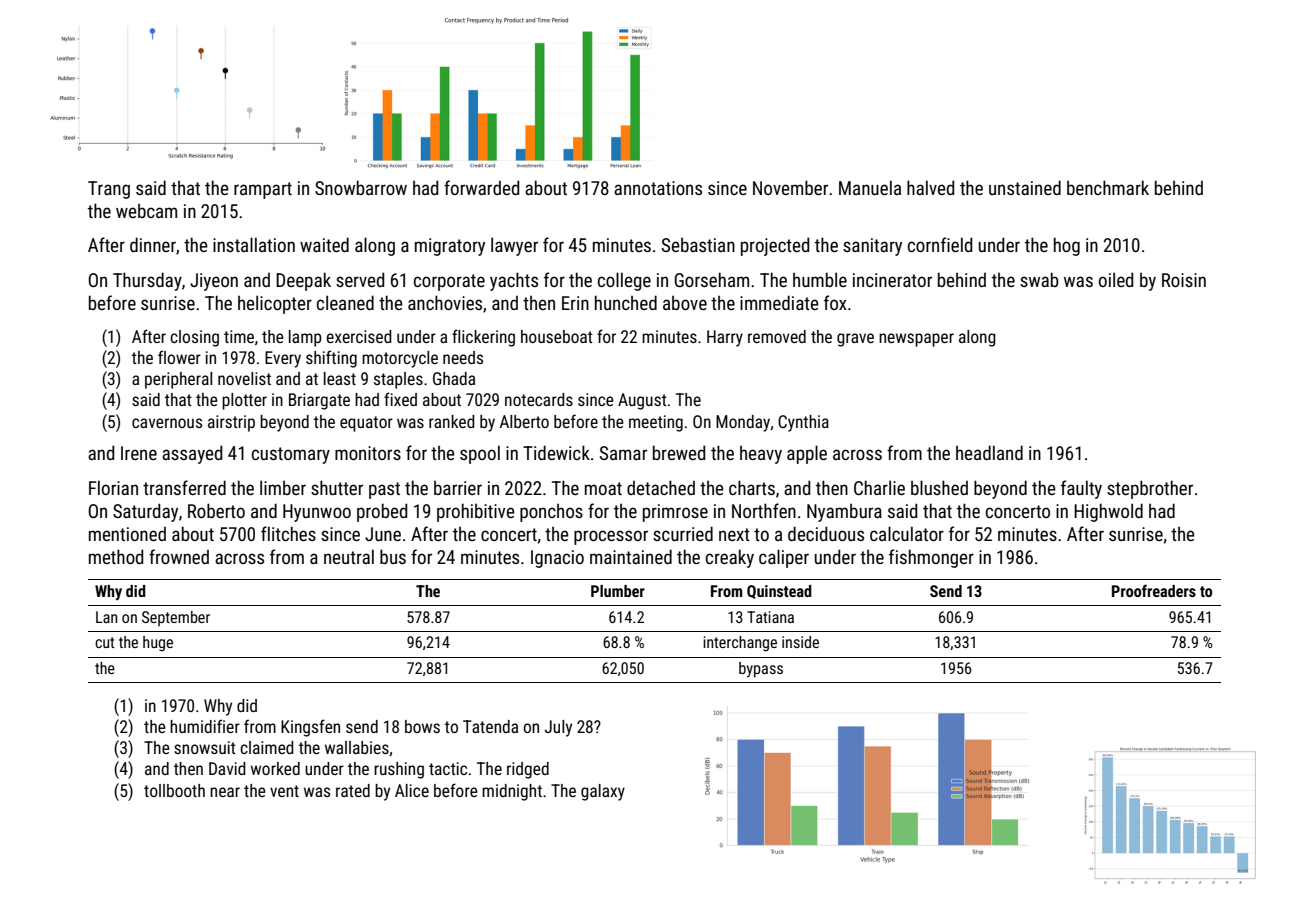  I want to click on unstained, so click(1025, 187).
